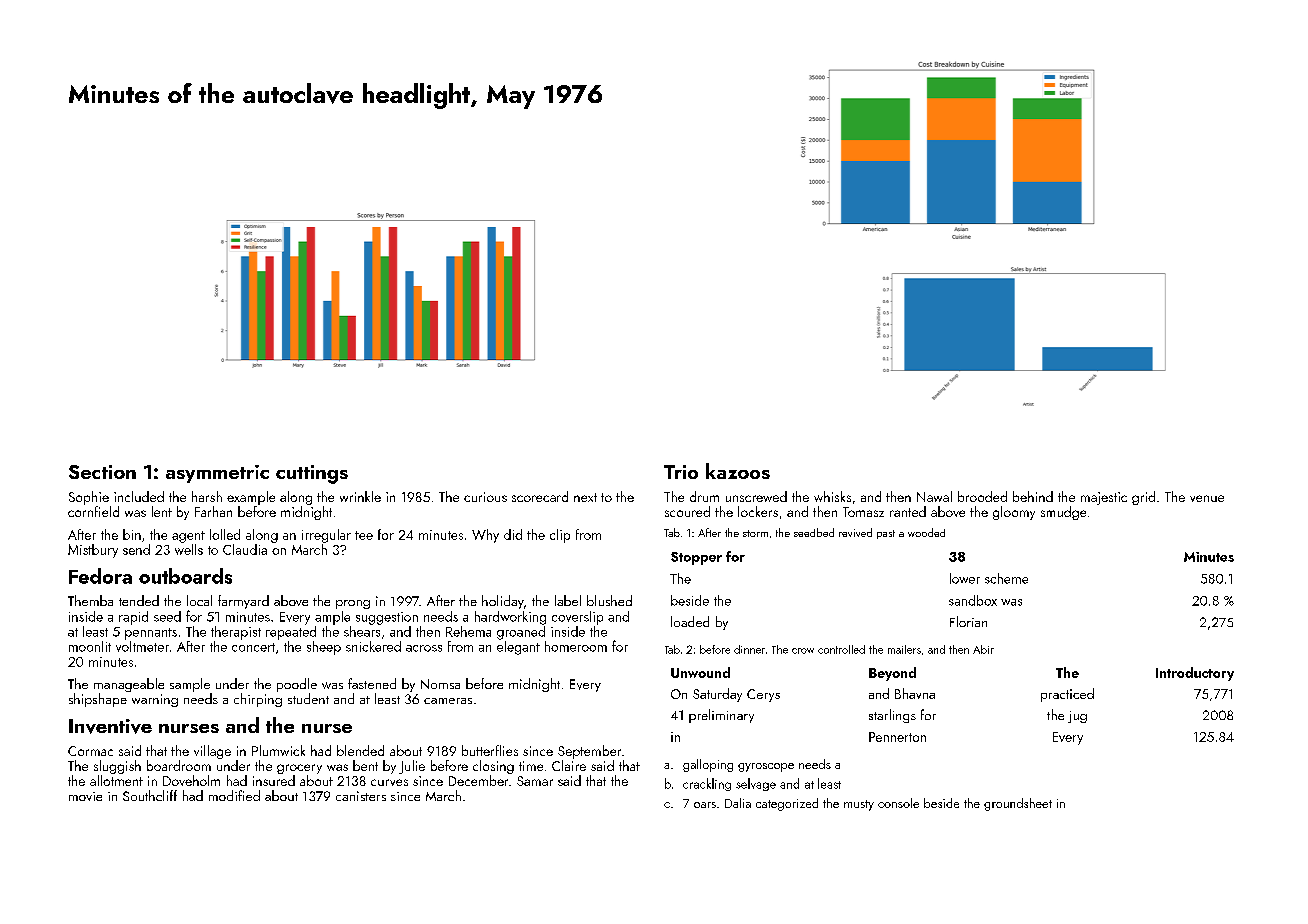 The image size is (1308, 924). Describe the element at coordinates (1143, 498) in the screenshot. I see `grid` at that location.
